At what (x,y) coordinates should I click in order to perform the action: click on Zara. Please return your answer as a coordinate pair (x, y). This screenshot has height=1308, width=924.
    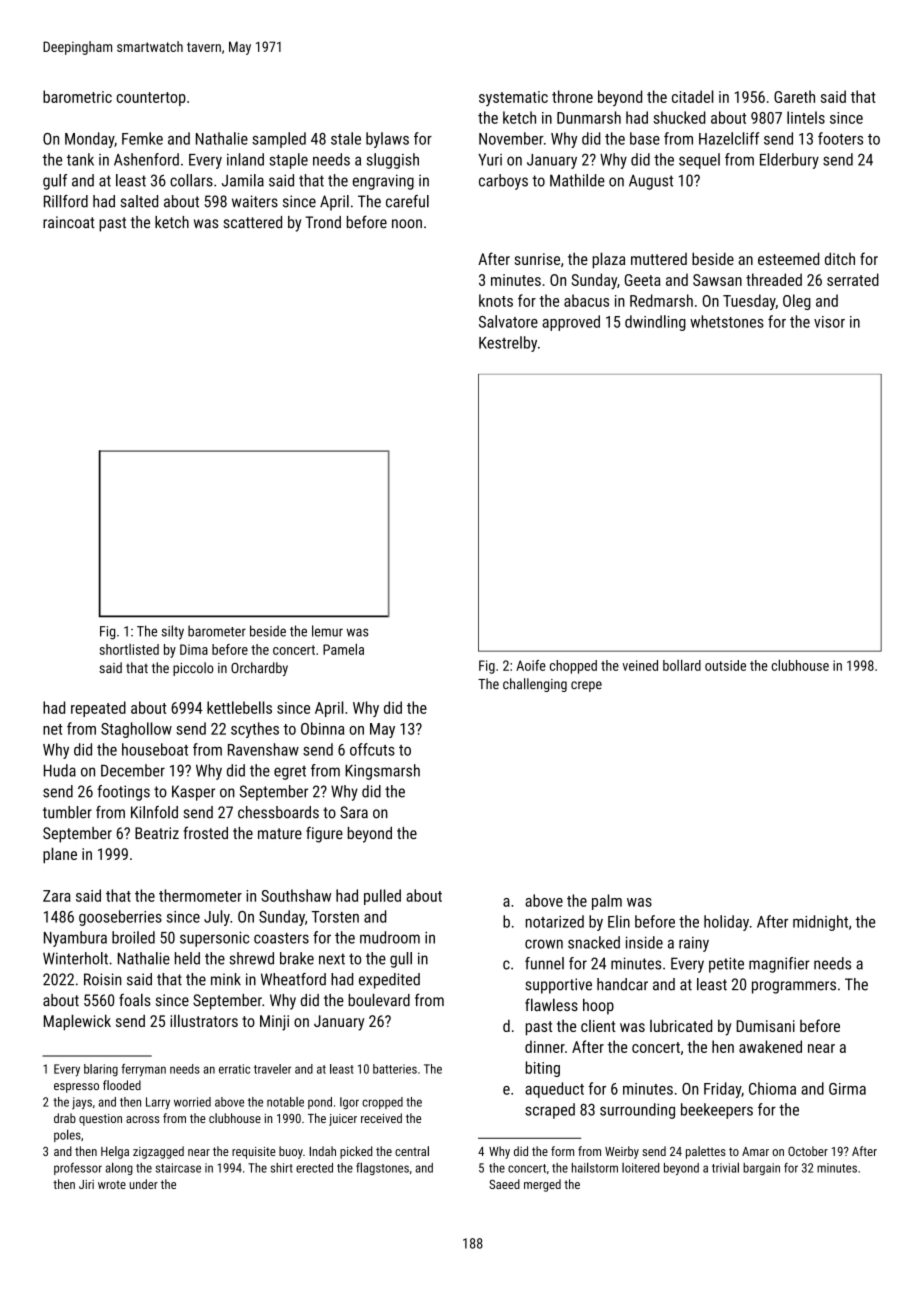
    Looking at the image, I should click on (57, 896).
